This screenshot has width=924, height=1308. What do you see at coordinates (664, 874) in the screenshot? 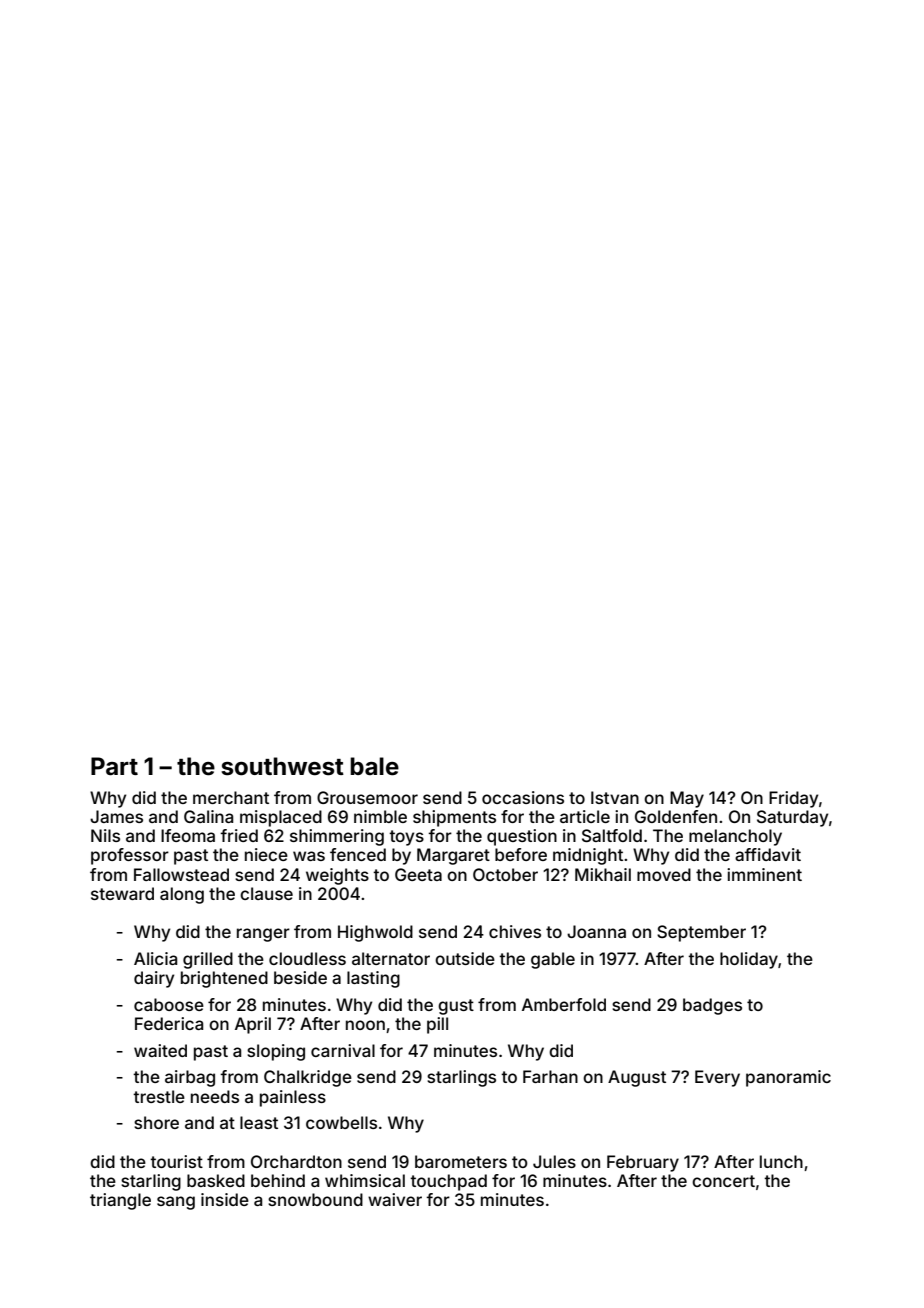
I see `moved` at bounding box center [664, 874].
